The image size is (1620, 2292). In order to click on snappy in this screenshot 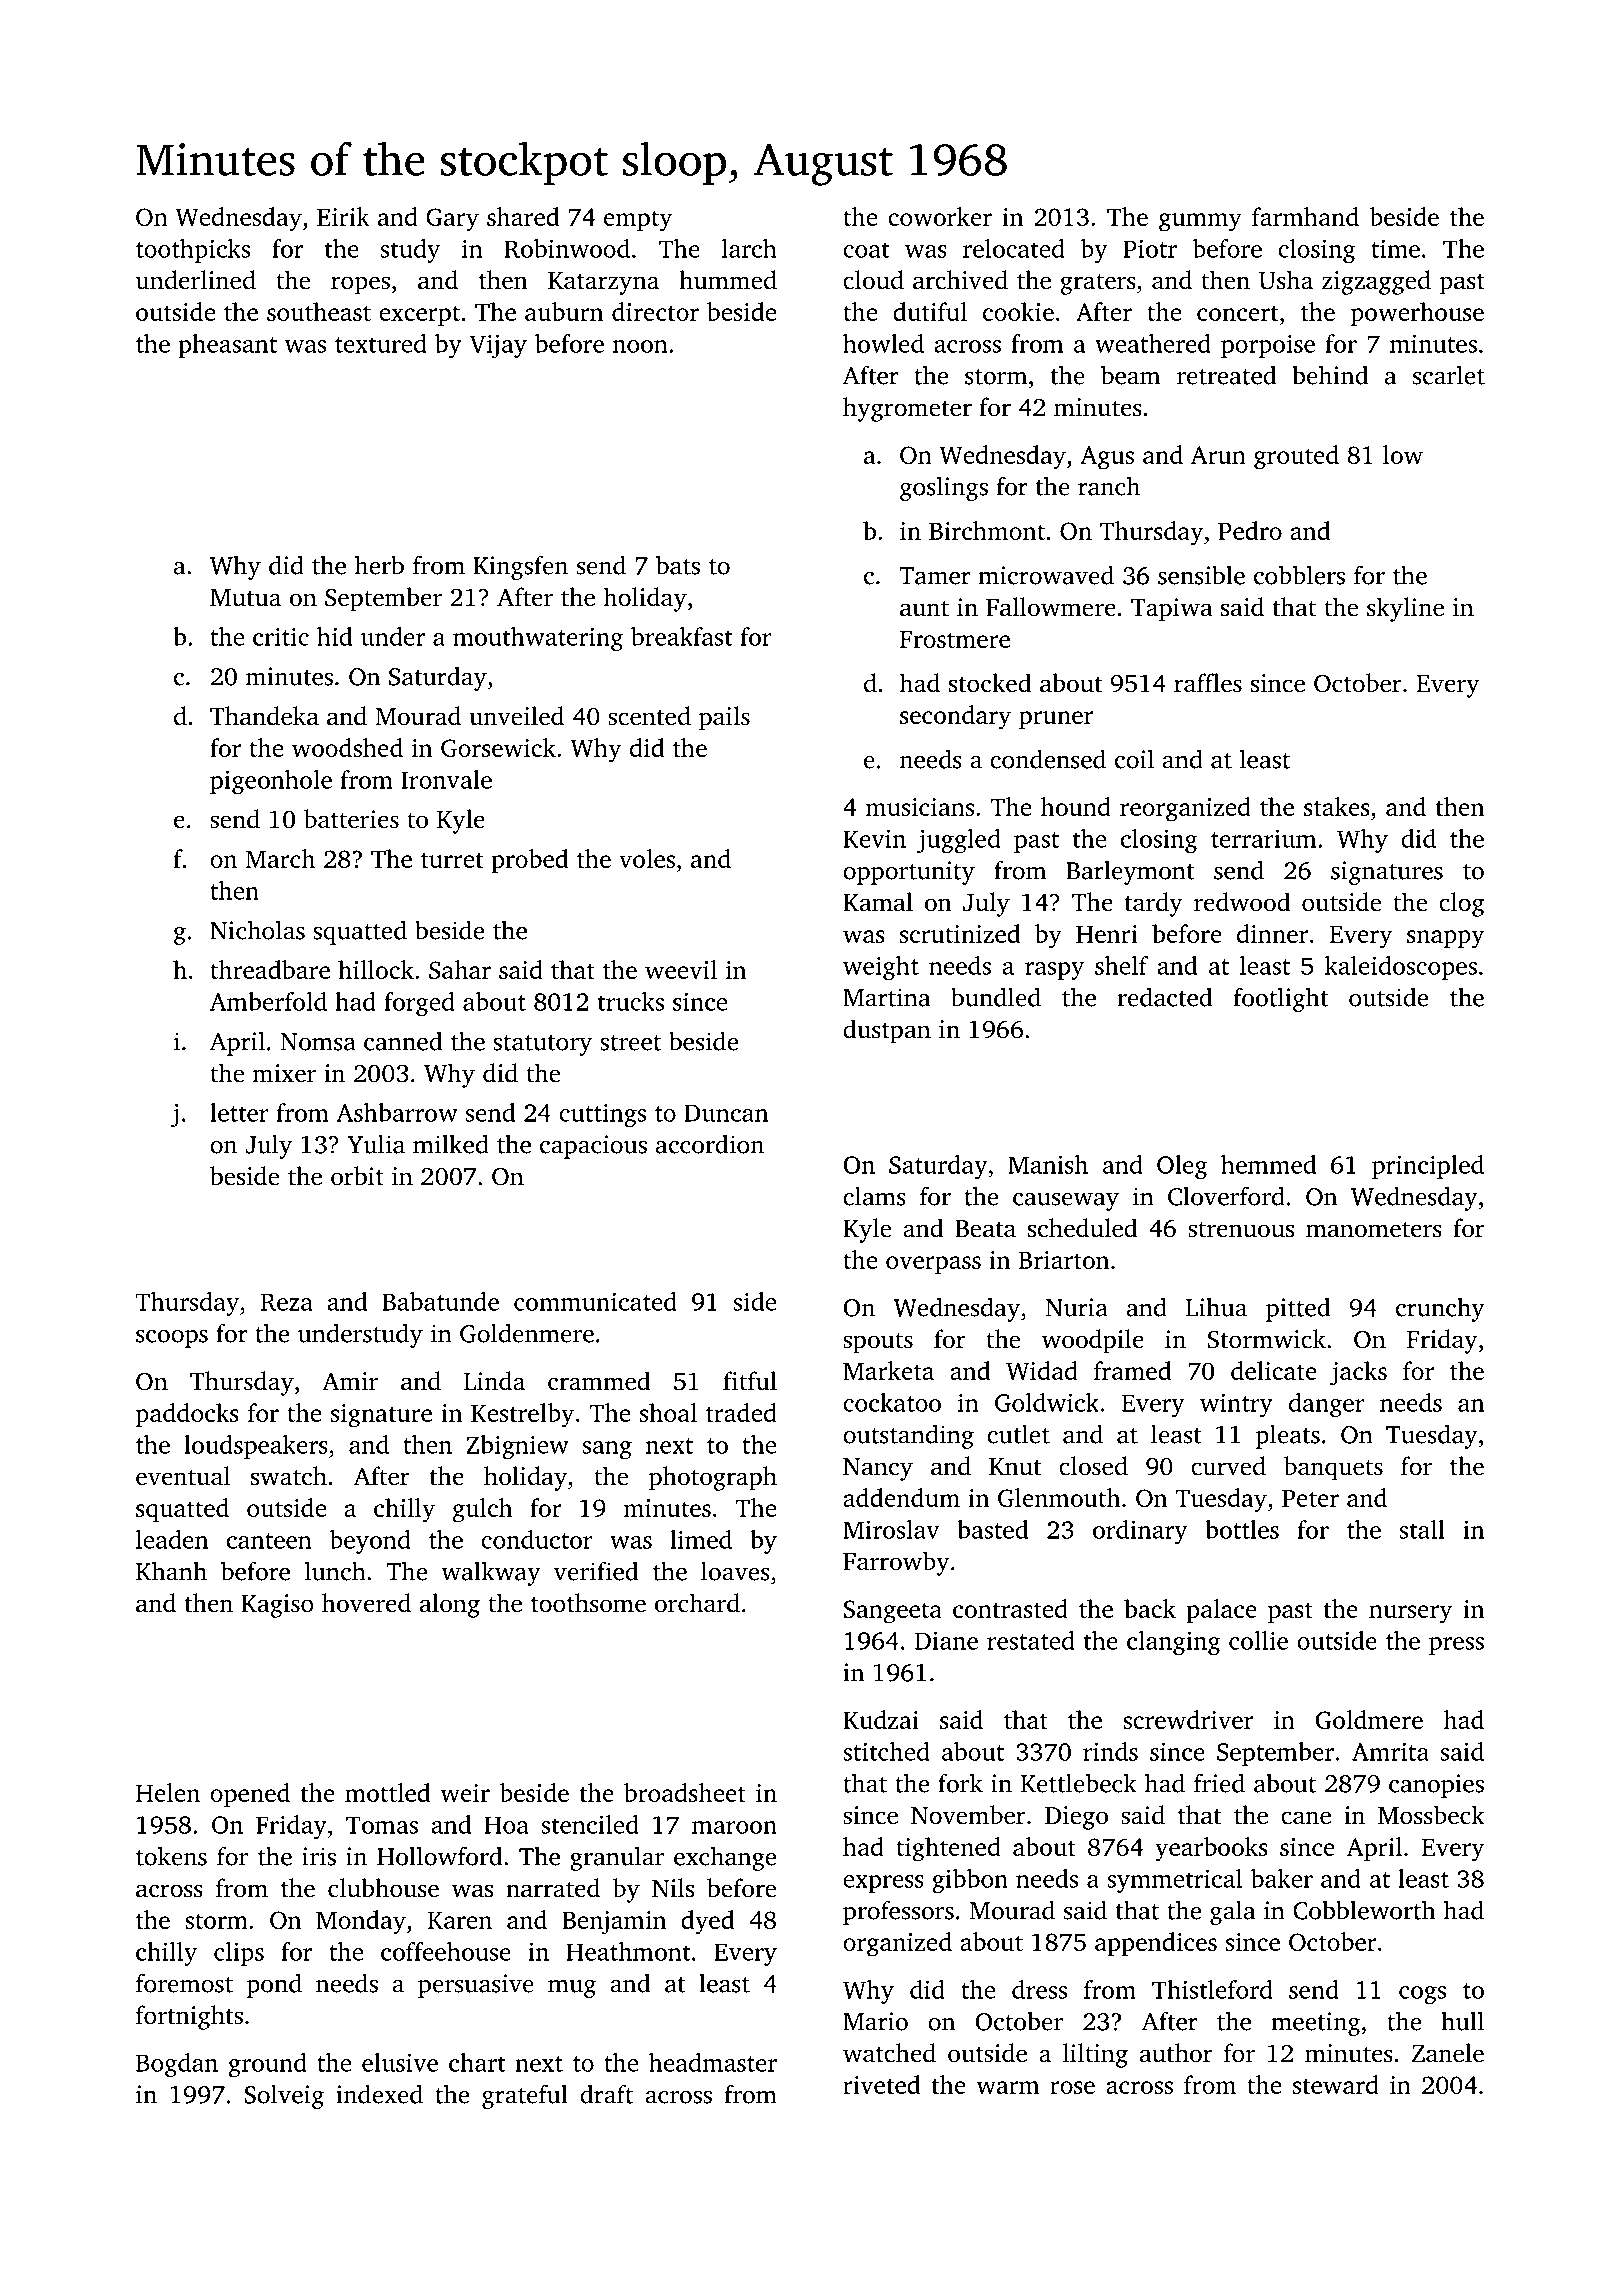, I will do `click(1445, 939)`.
